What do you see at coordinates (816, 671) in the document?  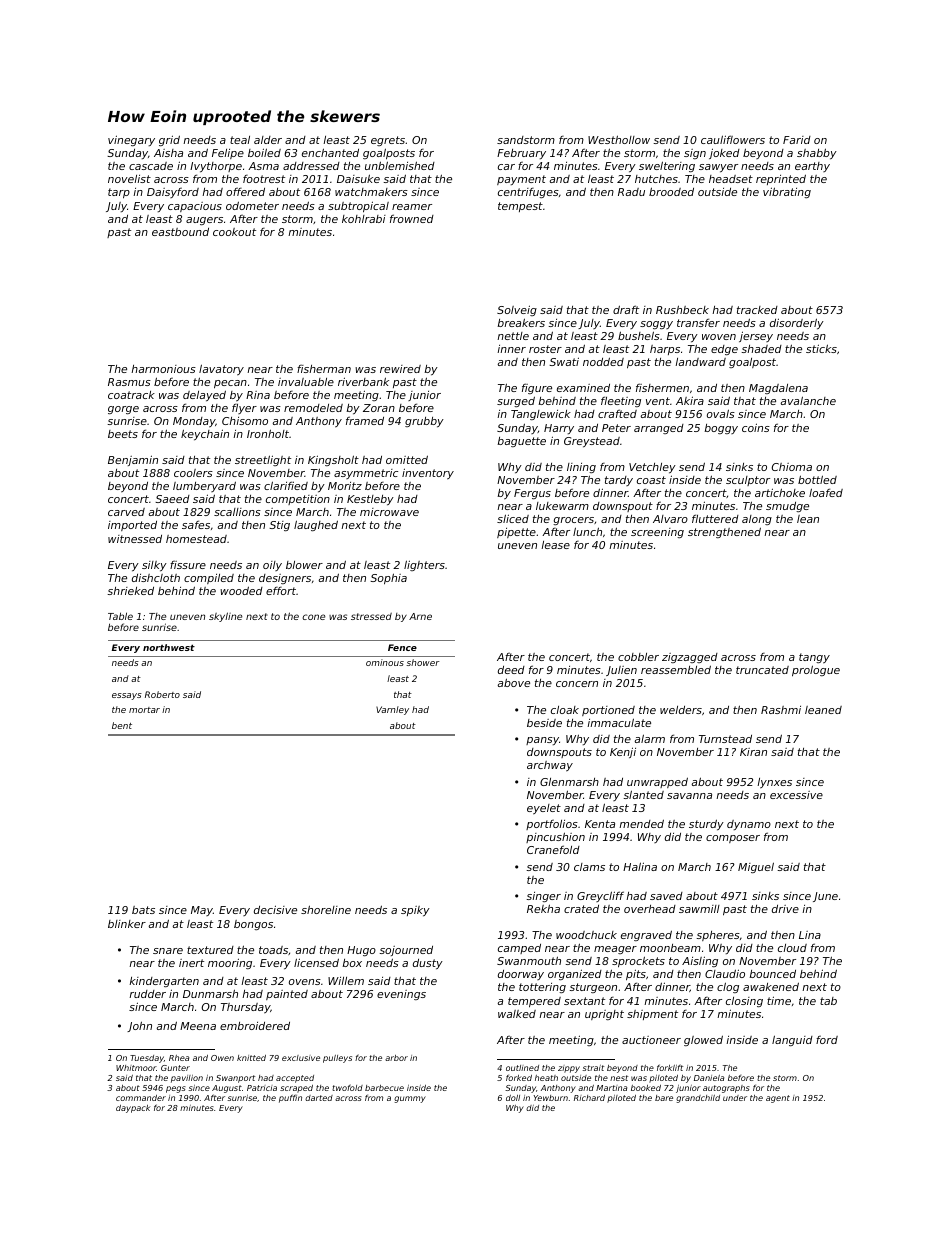 I see `prologue` at bounding box center [816, 671].
